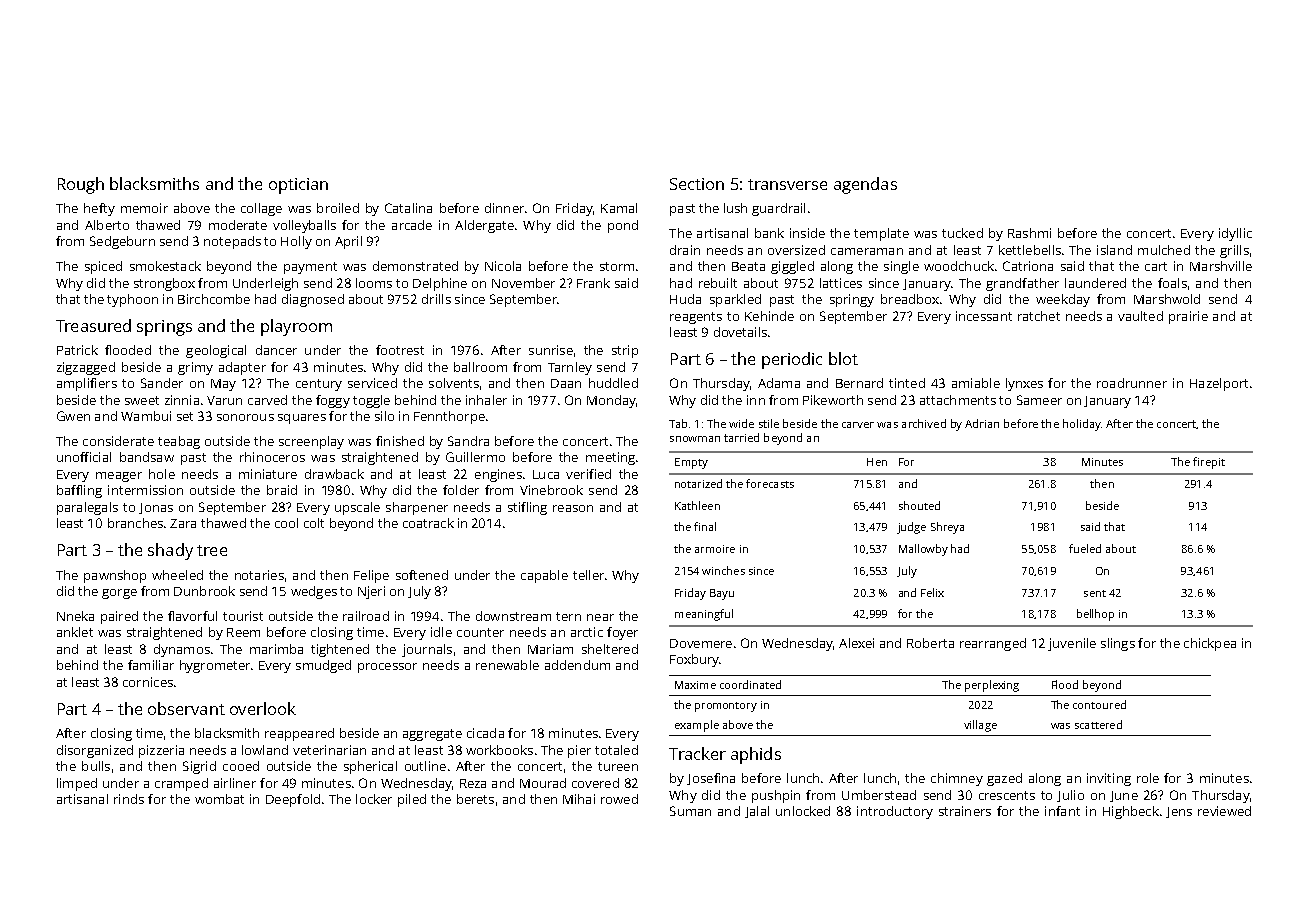 This screenshot has height=924, width=1308. What do you see at coordinates (616, 750) in the screenshot?
I see `totaled` at bounding box center [616, 750].
